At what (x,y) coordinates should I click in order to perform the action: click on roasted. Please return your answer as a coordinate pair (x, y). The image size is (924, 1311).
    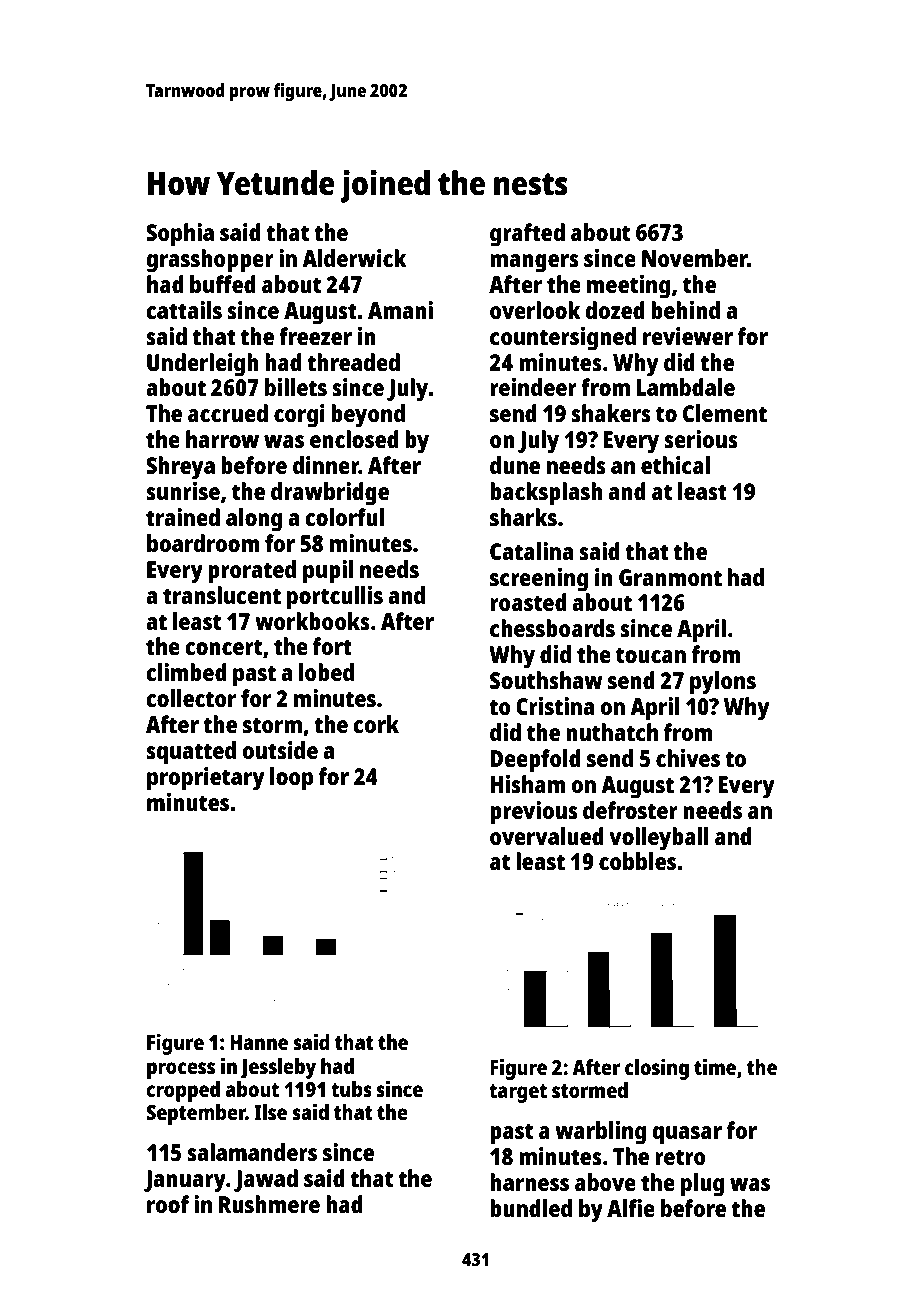
    Looking at the image, I should click on (528, 602).
